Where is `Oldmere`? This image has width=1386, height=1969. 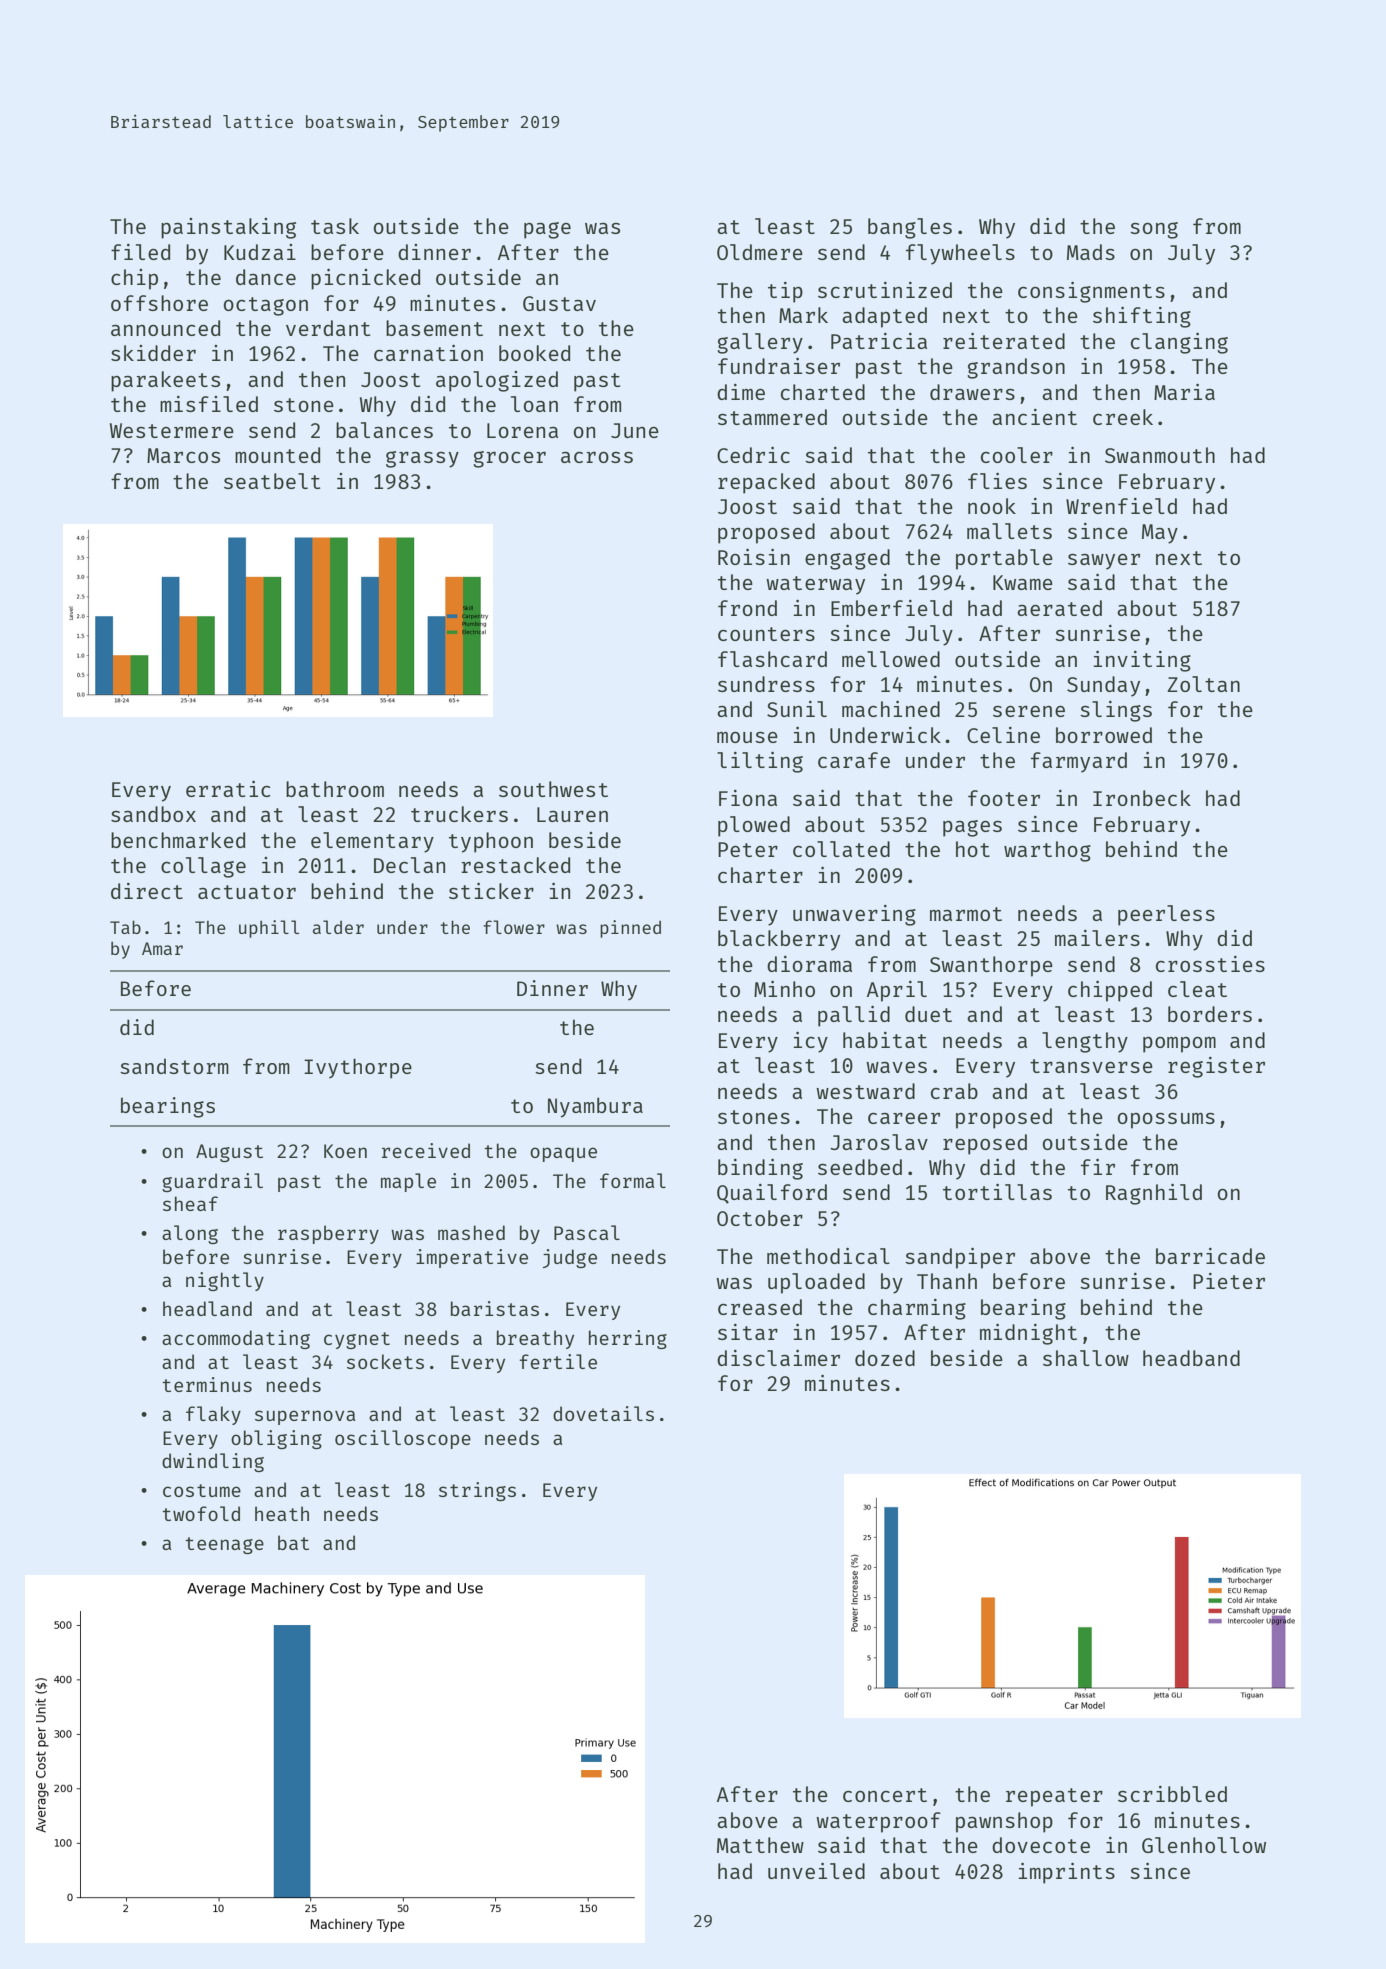 Oldmere is located at coordinates (760, 252).
